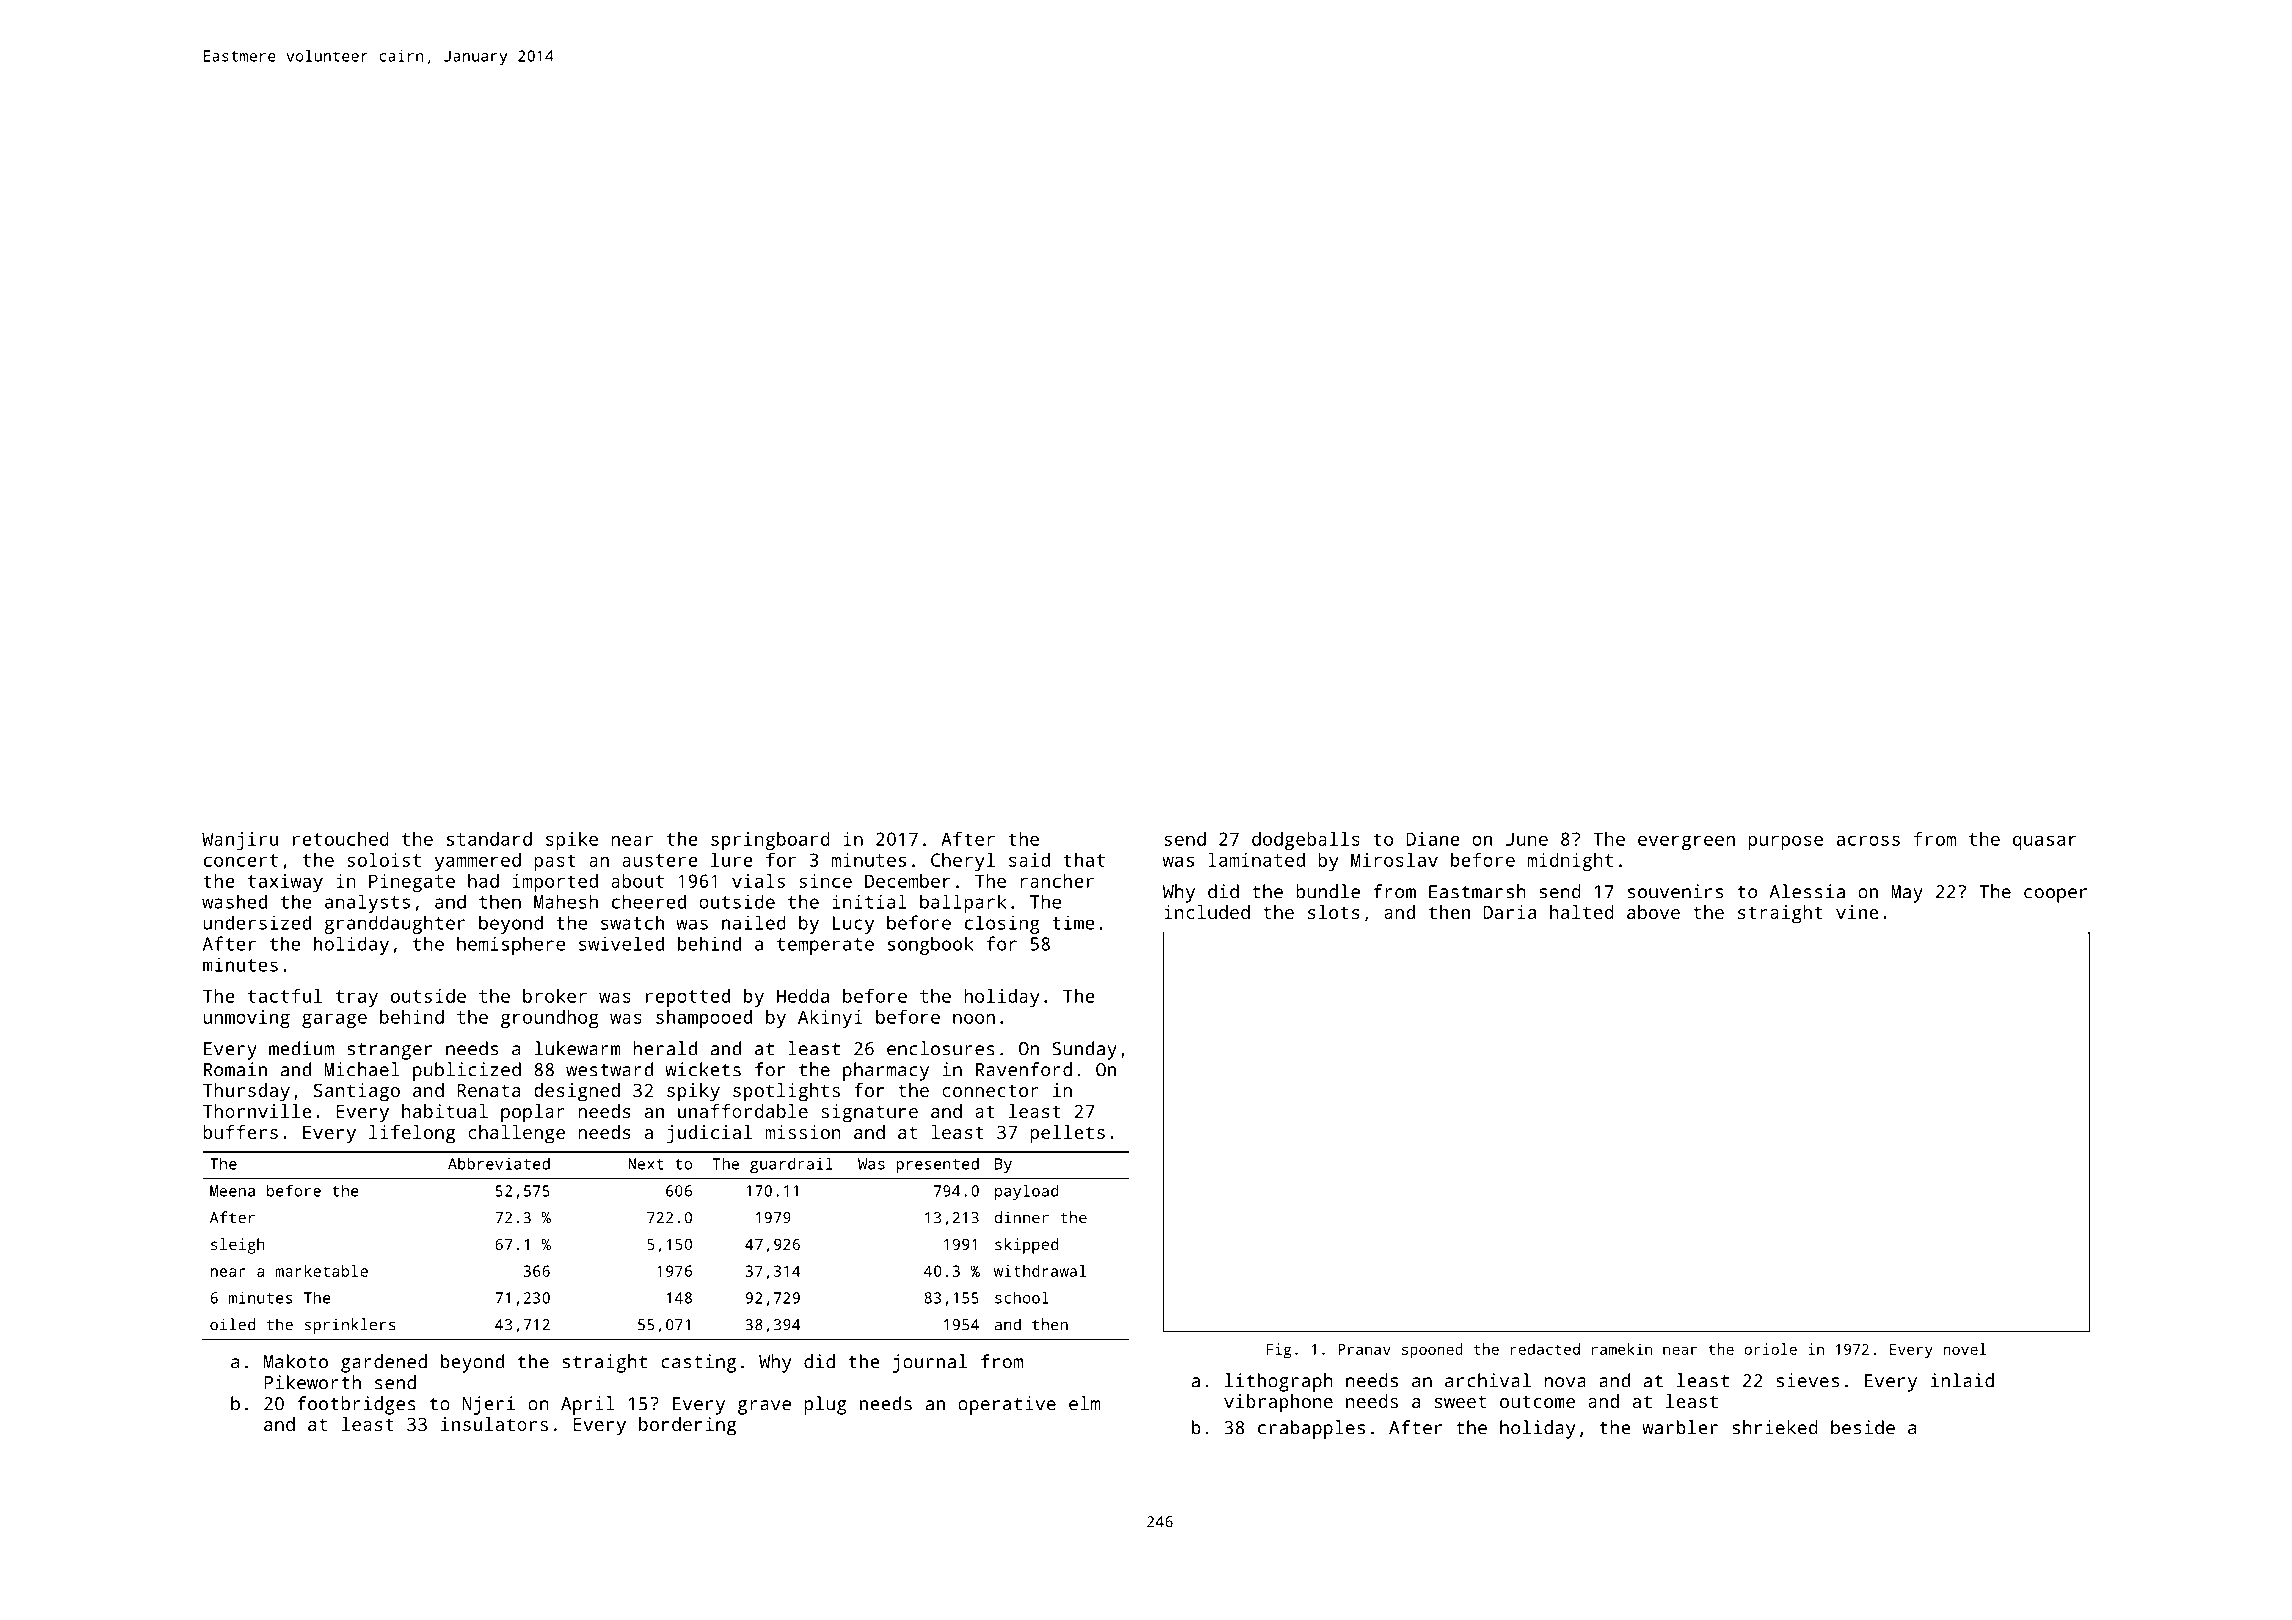  I want to click on Michael, so click(362, 1069).
